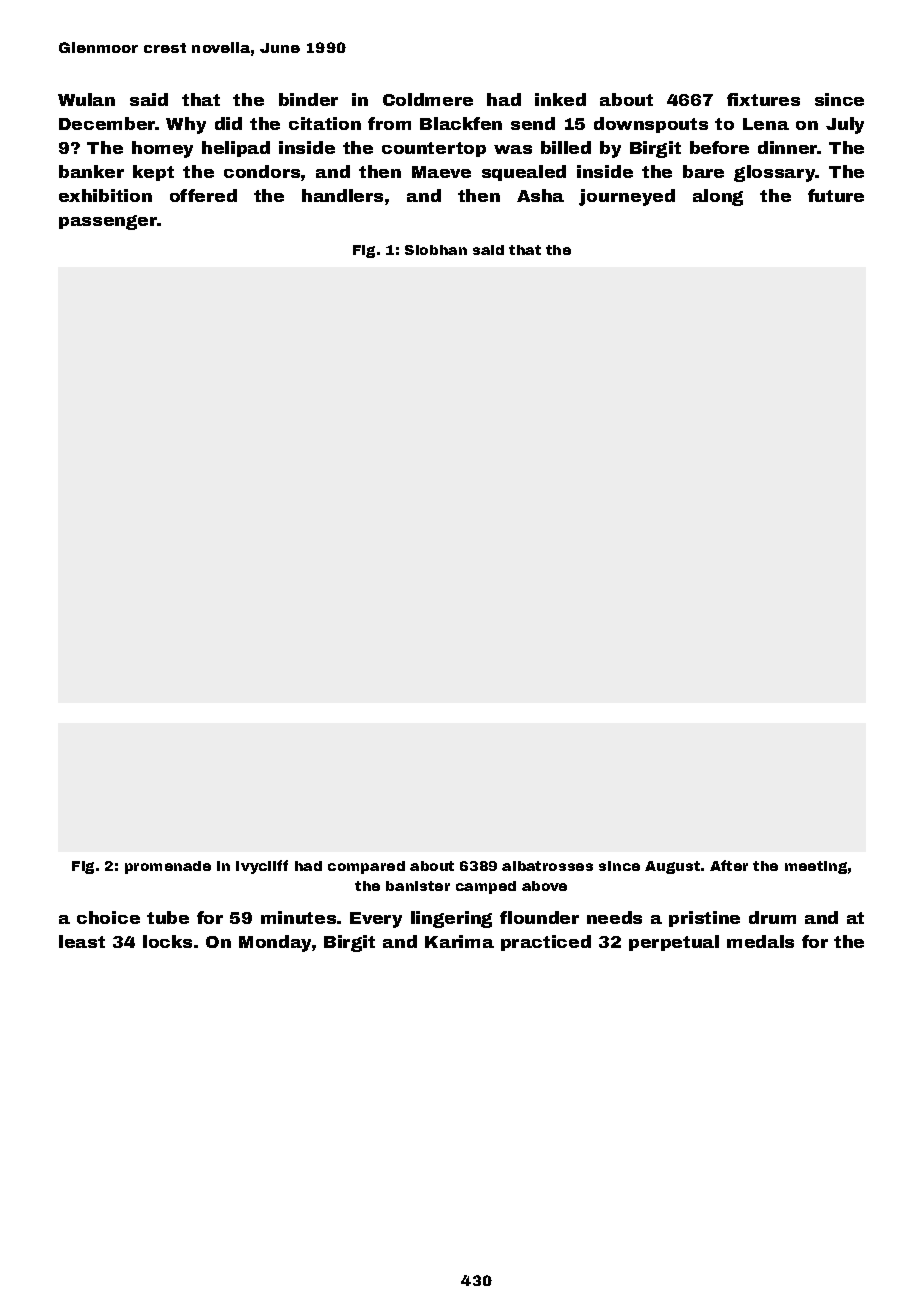 The image size is (924, 1308). I want to click on banker, so click(91, 171).
